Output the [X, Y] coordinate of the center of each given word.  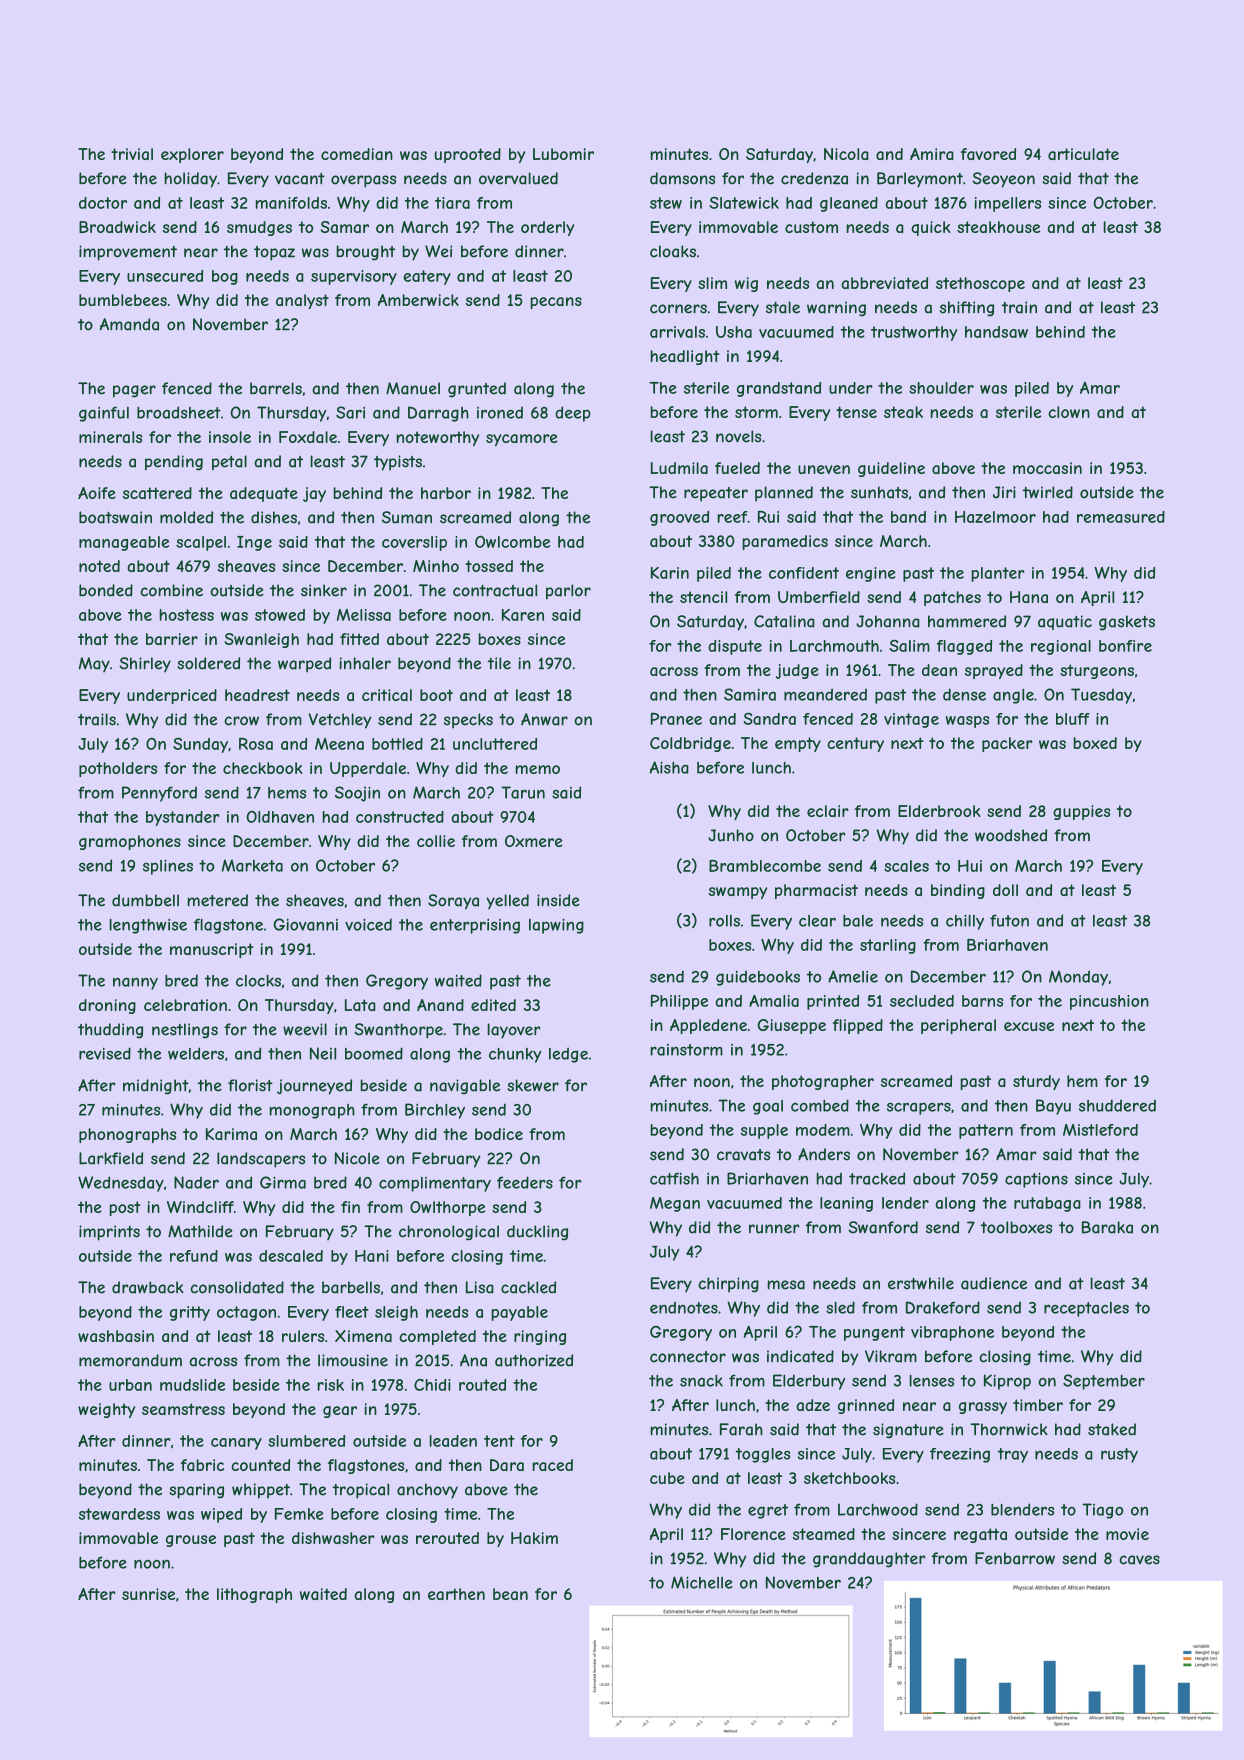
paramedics [785, 542]
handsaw [996, 332]
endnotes [684, 1307]
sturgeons [1097, 671]
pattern [986, 1131]
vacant [300, 179]
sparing [196, 1491]
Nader [196, 1182]
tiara [452, 203]
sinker [324, 590]
